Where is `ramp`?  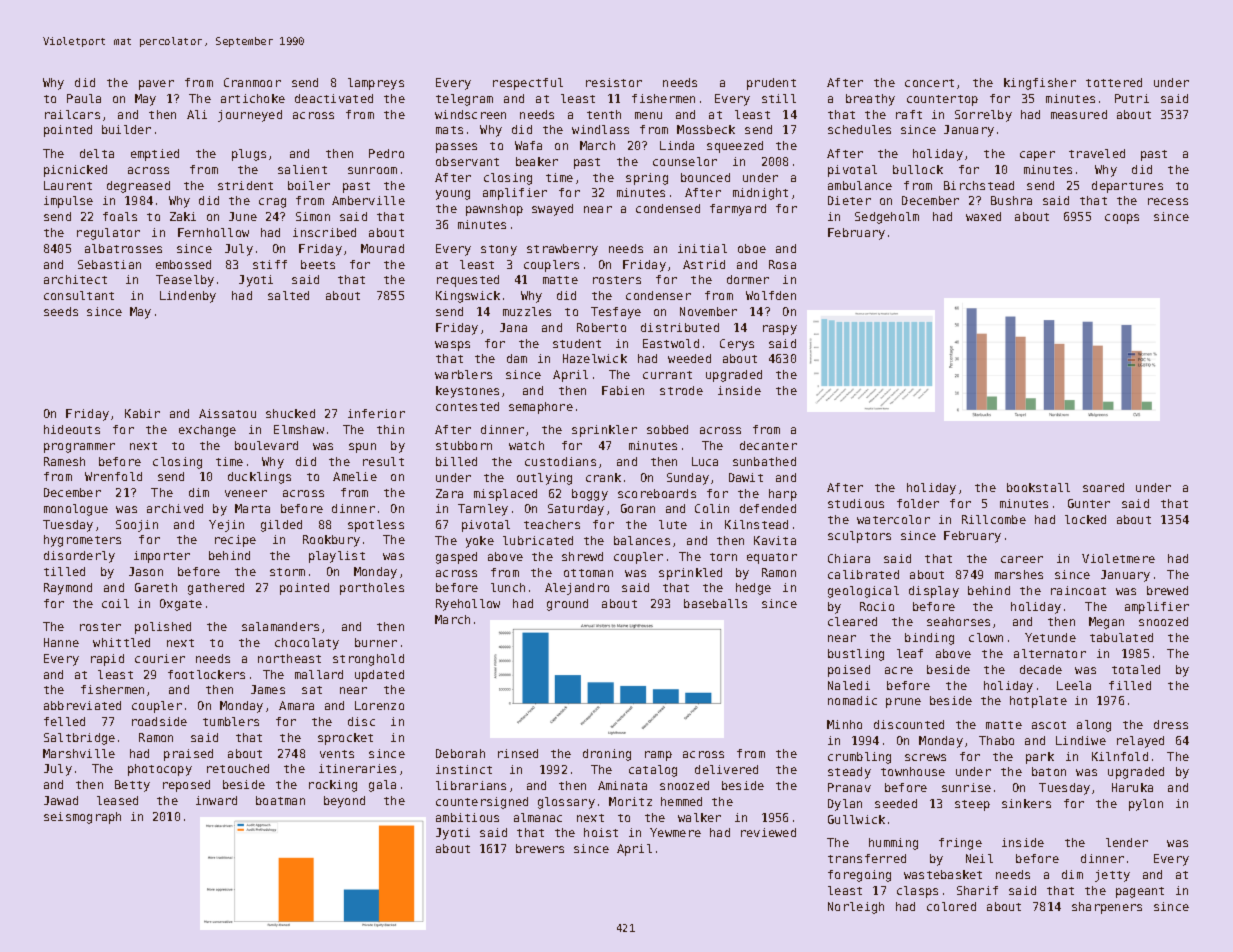 ramp is located at coordinates (658, 756).
